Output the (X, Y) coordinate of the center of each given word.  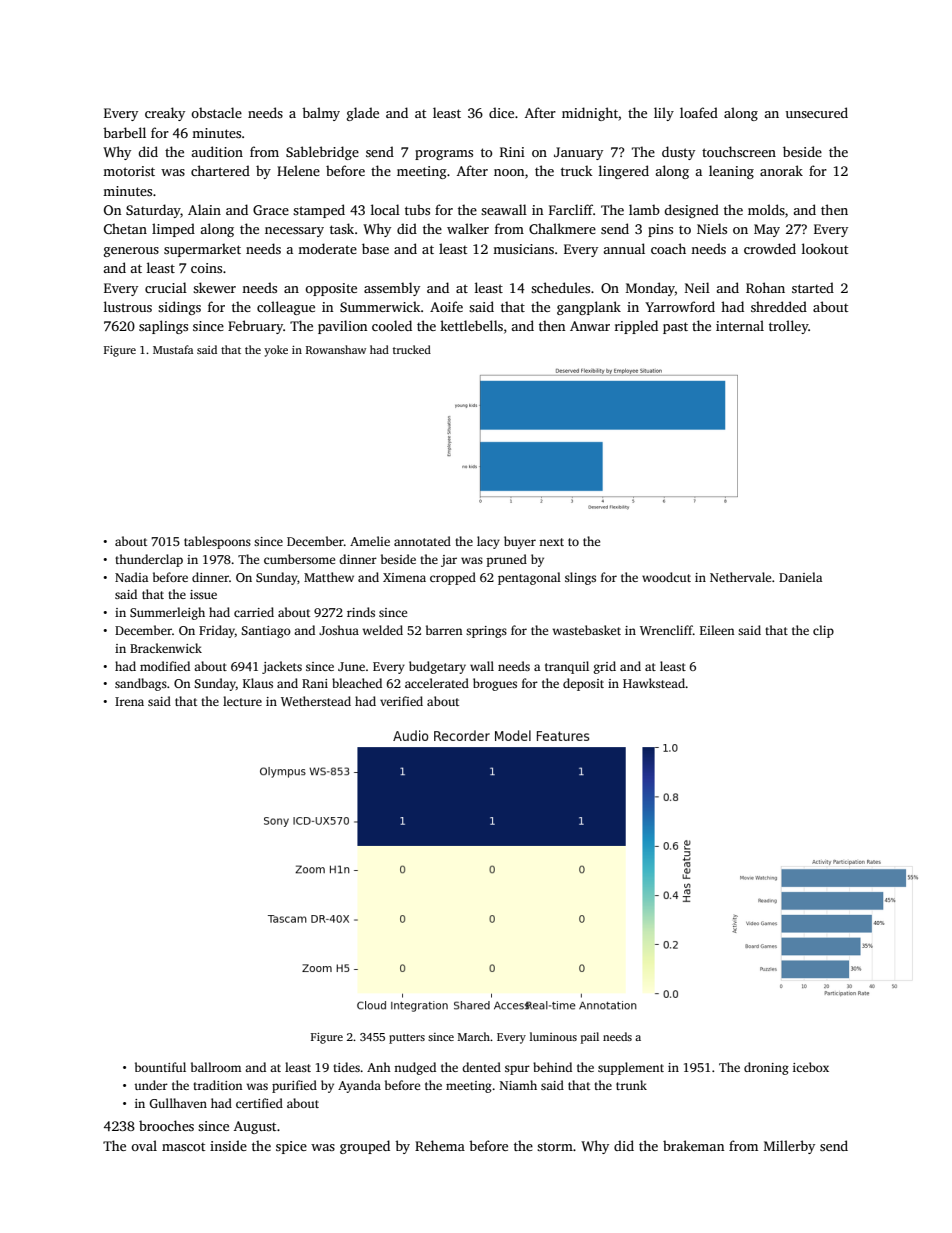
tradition (218, 1085)
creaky (165, 114)
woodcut (666, 577)
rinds (361, 612)
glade (363, 114)
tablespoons (217, 542)
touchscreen (739, 151)
